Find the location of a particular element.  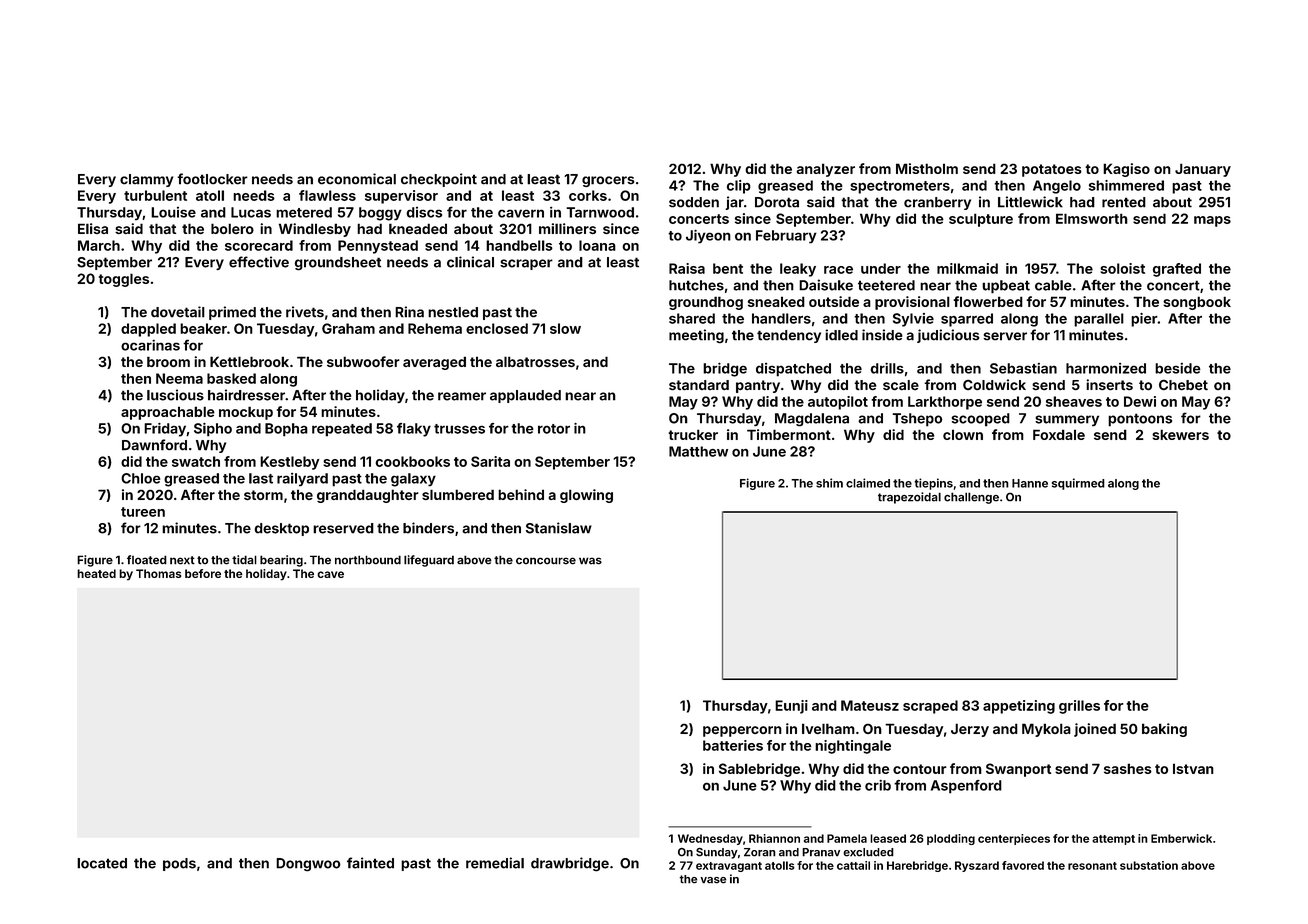

rivets is located at coordinates (305, 312).
